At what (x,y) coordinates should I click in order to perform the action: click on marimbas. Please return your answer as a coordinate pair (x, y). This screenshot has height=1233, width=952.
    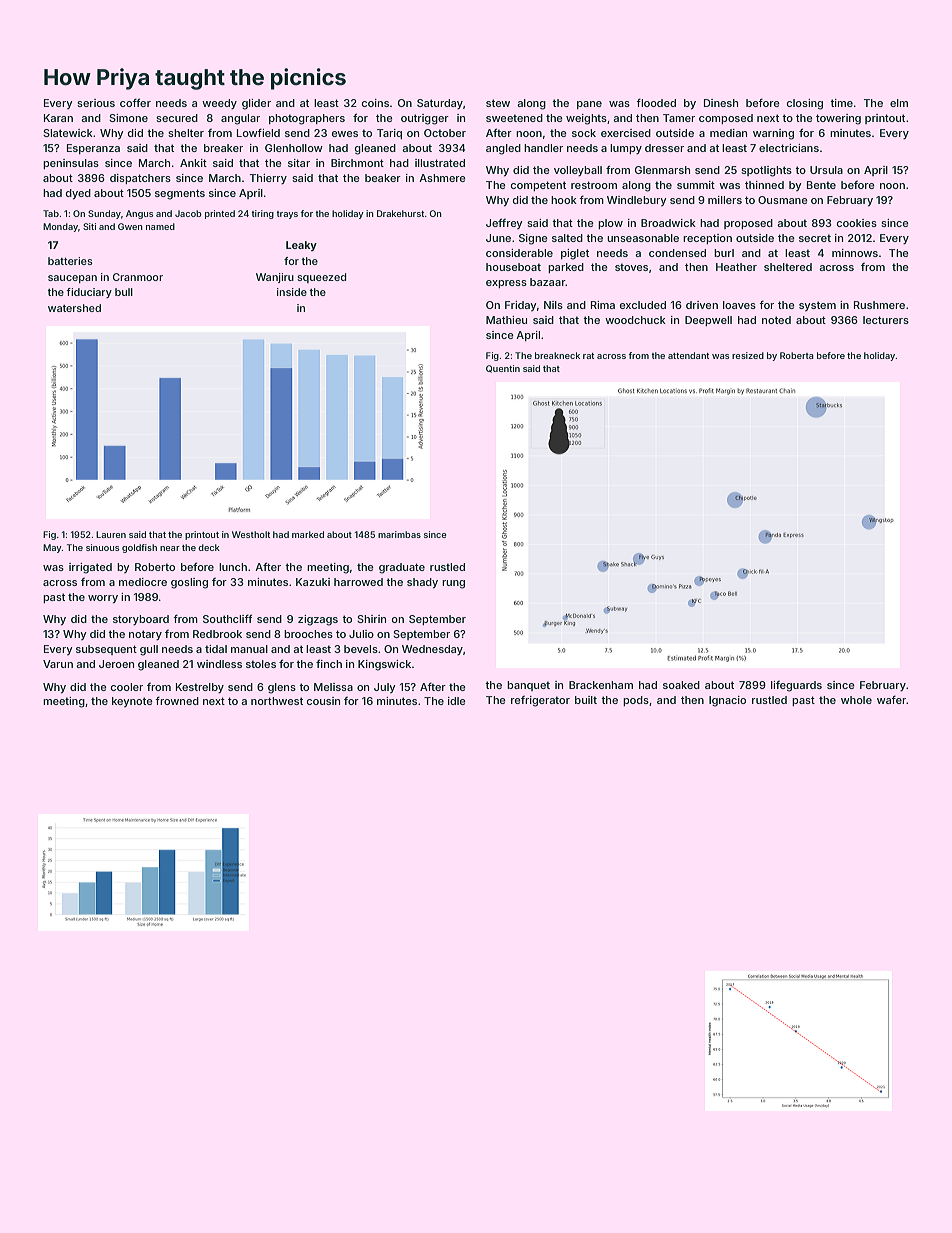
    Looking at the image, I should click on (399, 534).
